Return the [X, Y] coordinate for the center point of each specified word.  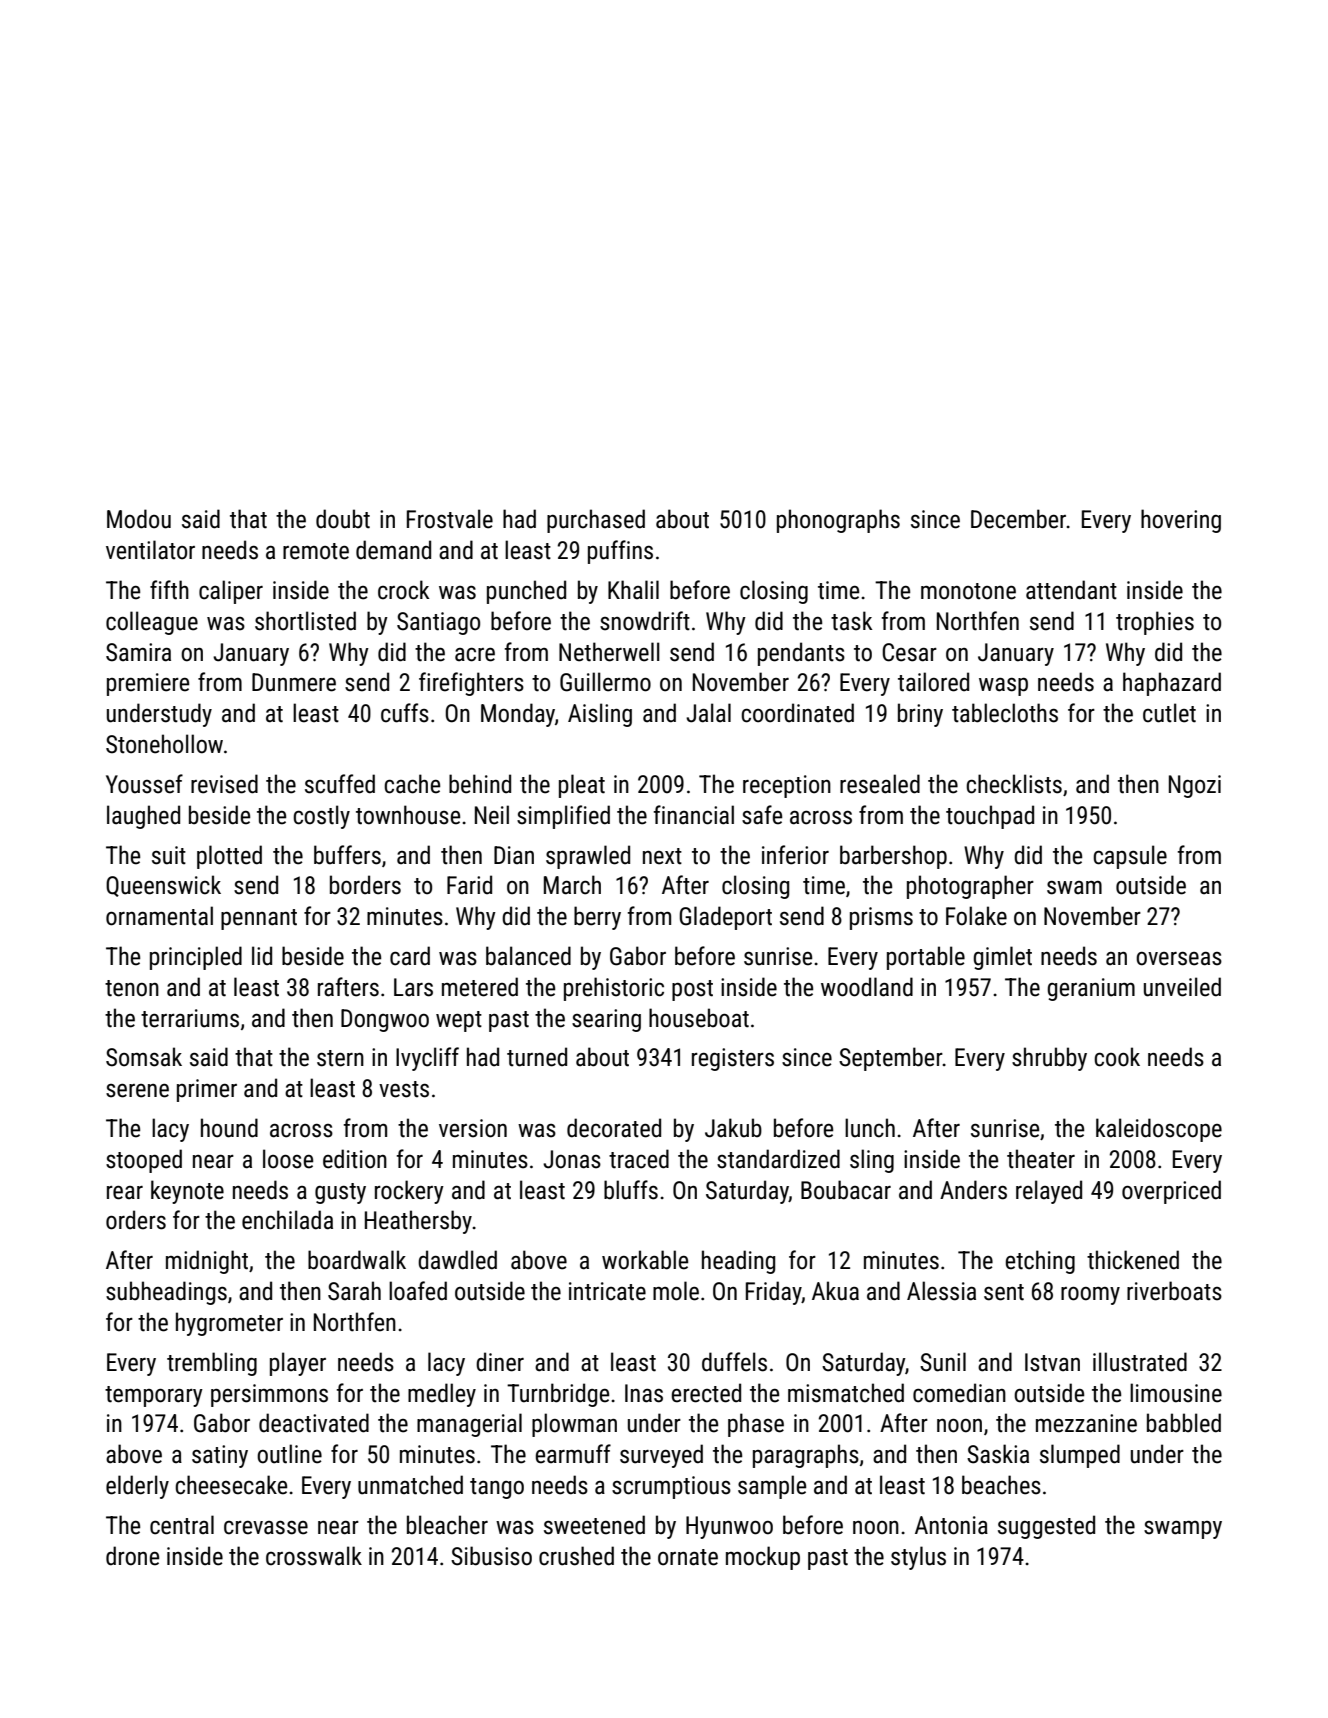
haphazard [1172, 684]
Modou [139, 519]
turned [537, 1057]
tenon [132, 988]
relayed [1049, 1192]
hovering [1181, 521]
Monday [518, 715]
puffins [620, 552]
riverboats [1174, 1291]
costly [321, 817]
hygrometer [229, 1324]
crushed [576, 1556]
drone [132, 1556]
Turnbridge [558, 1395]
